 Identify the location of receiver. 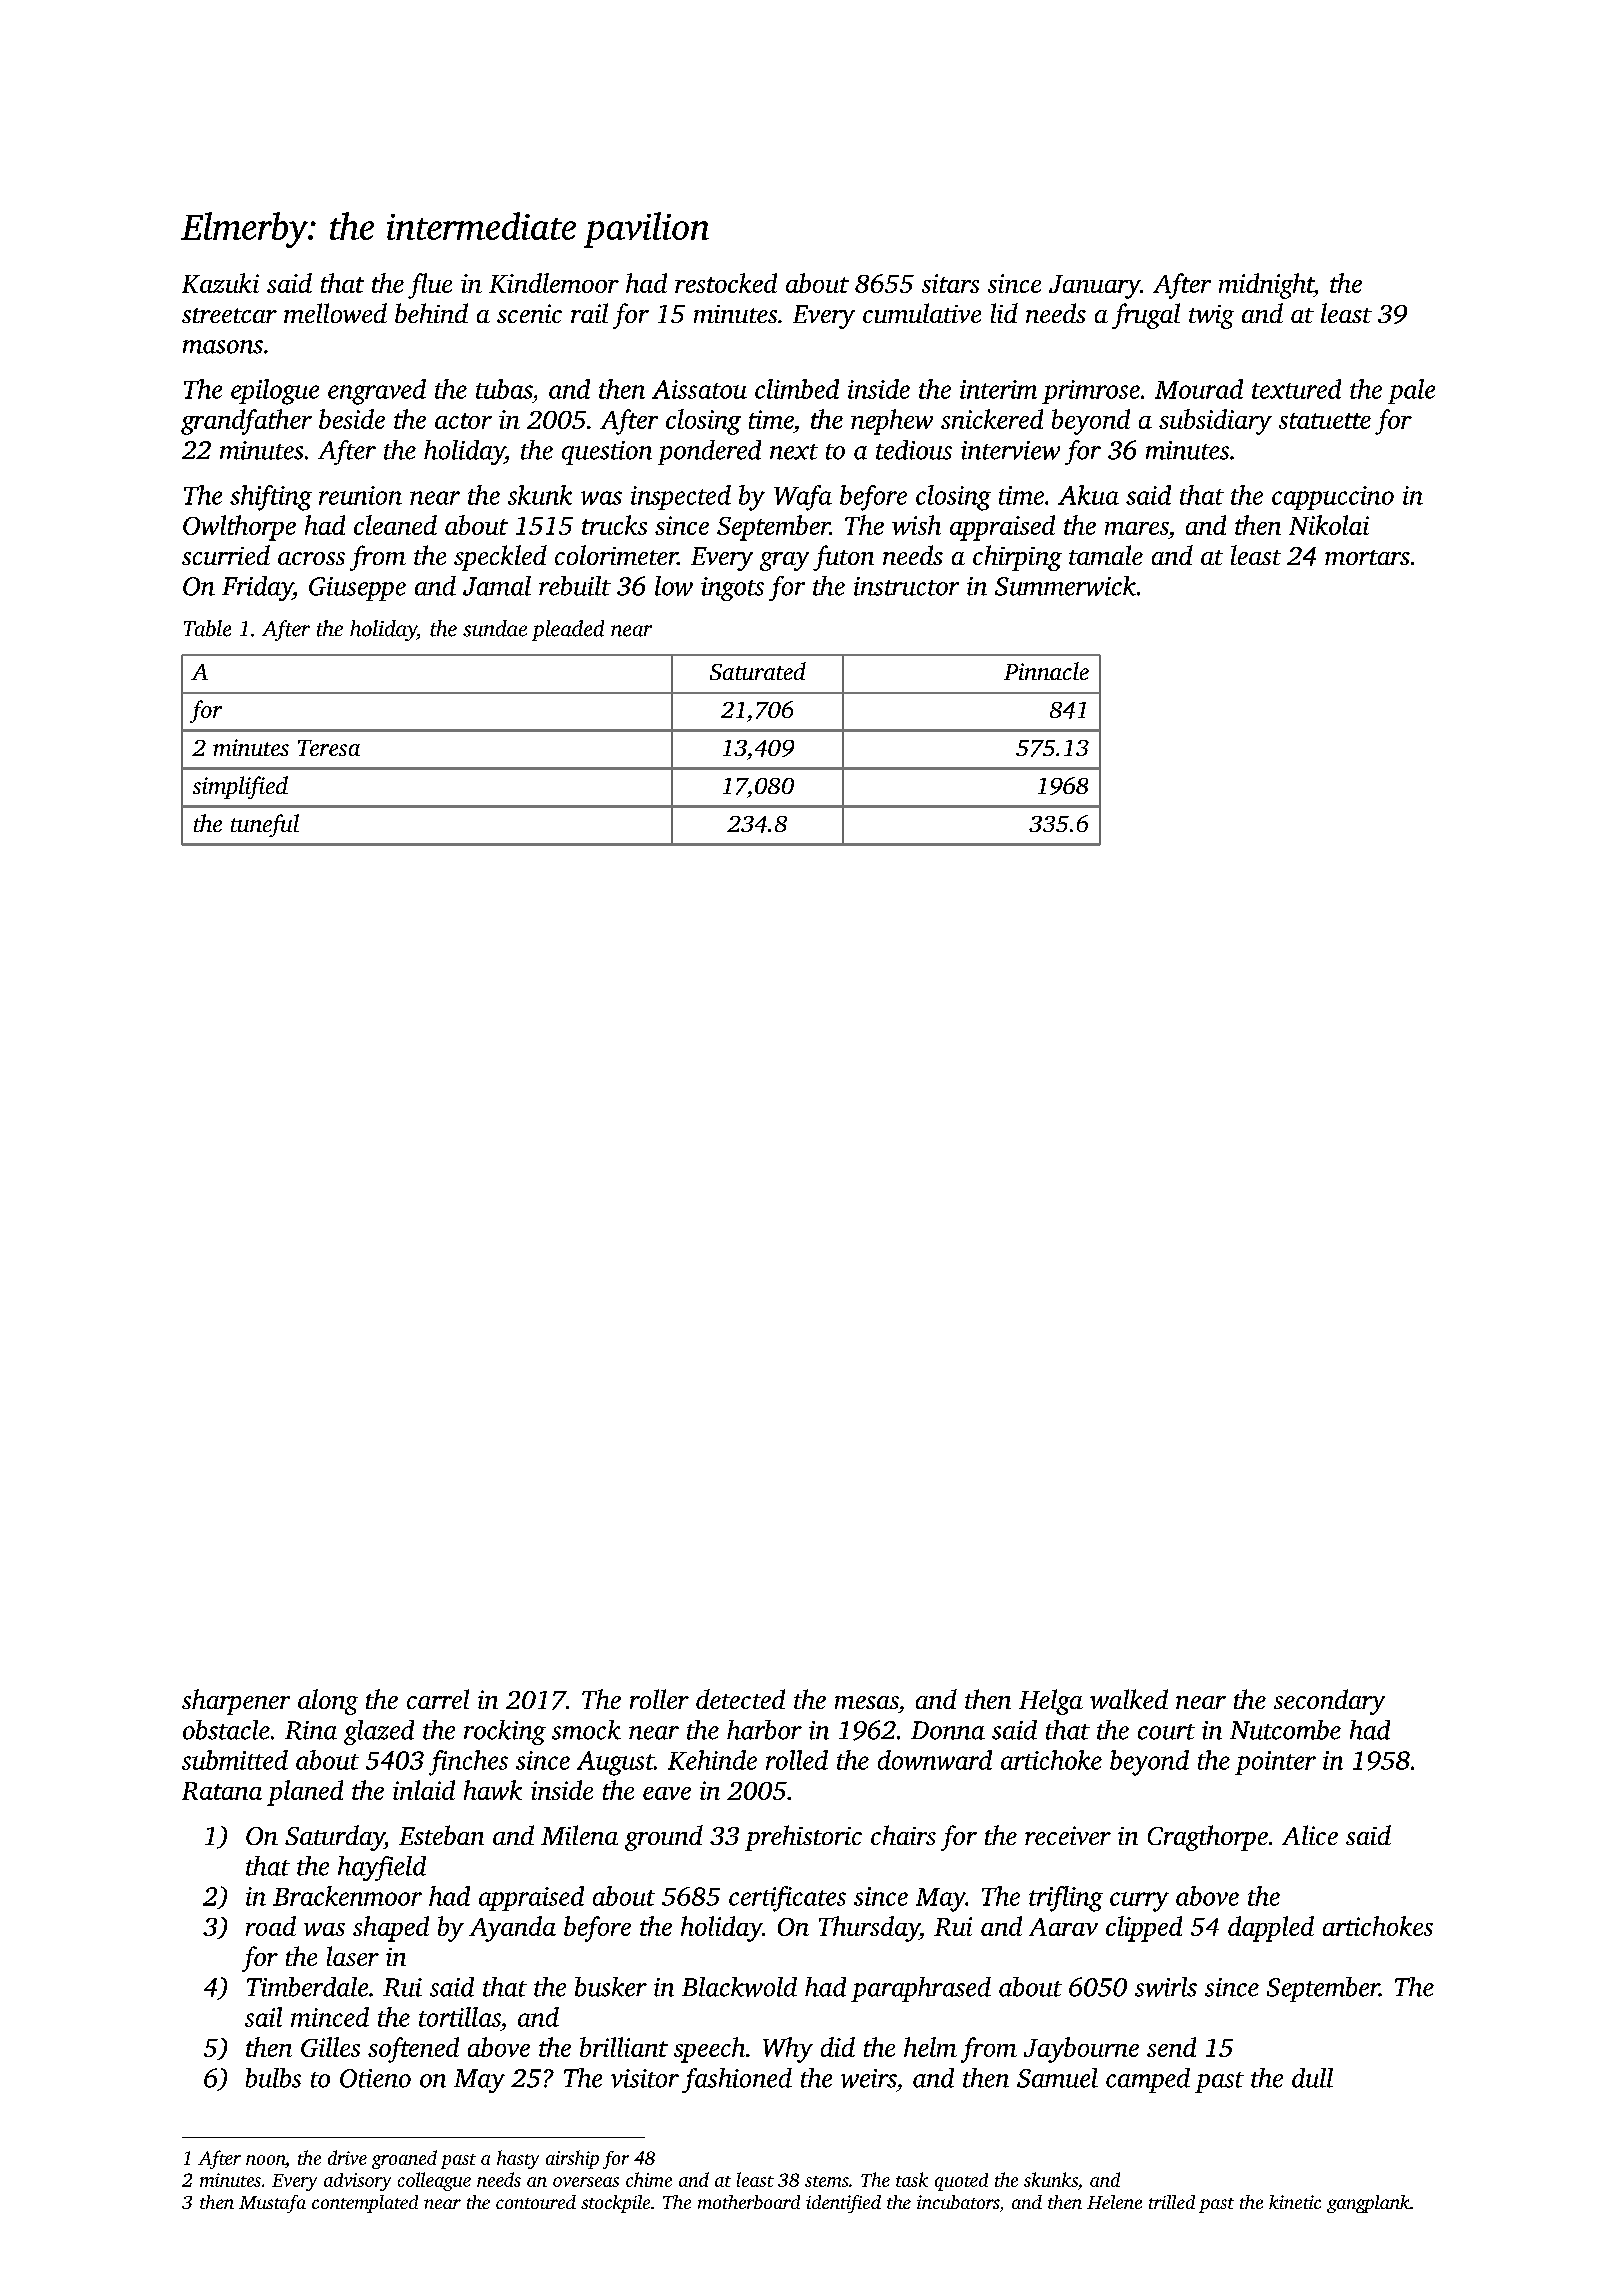
(1068, 1835).
